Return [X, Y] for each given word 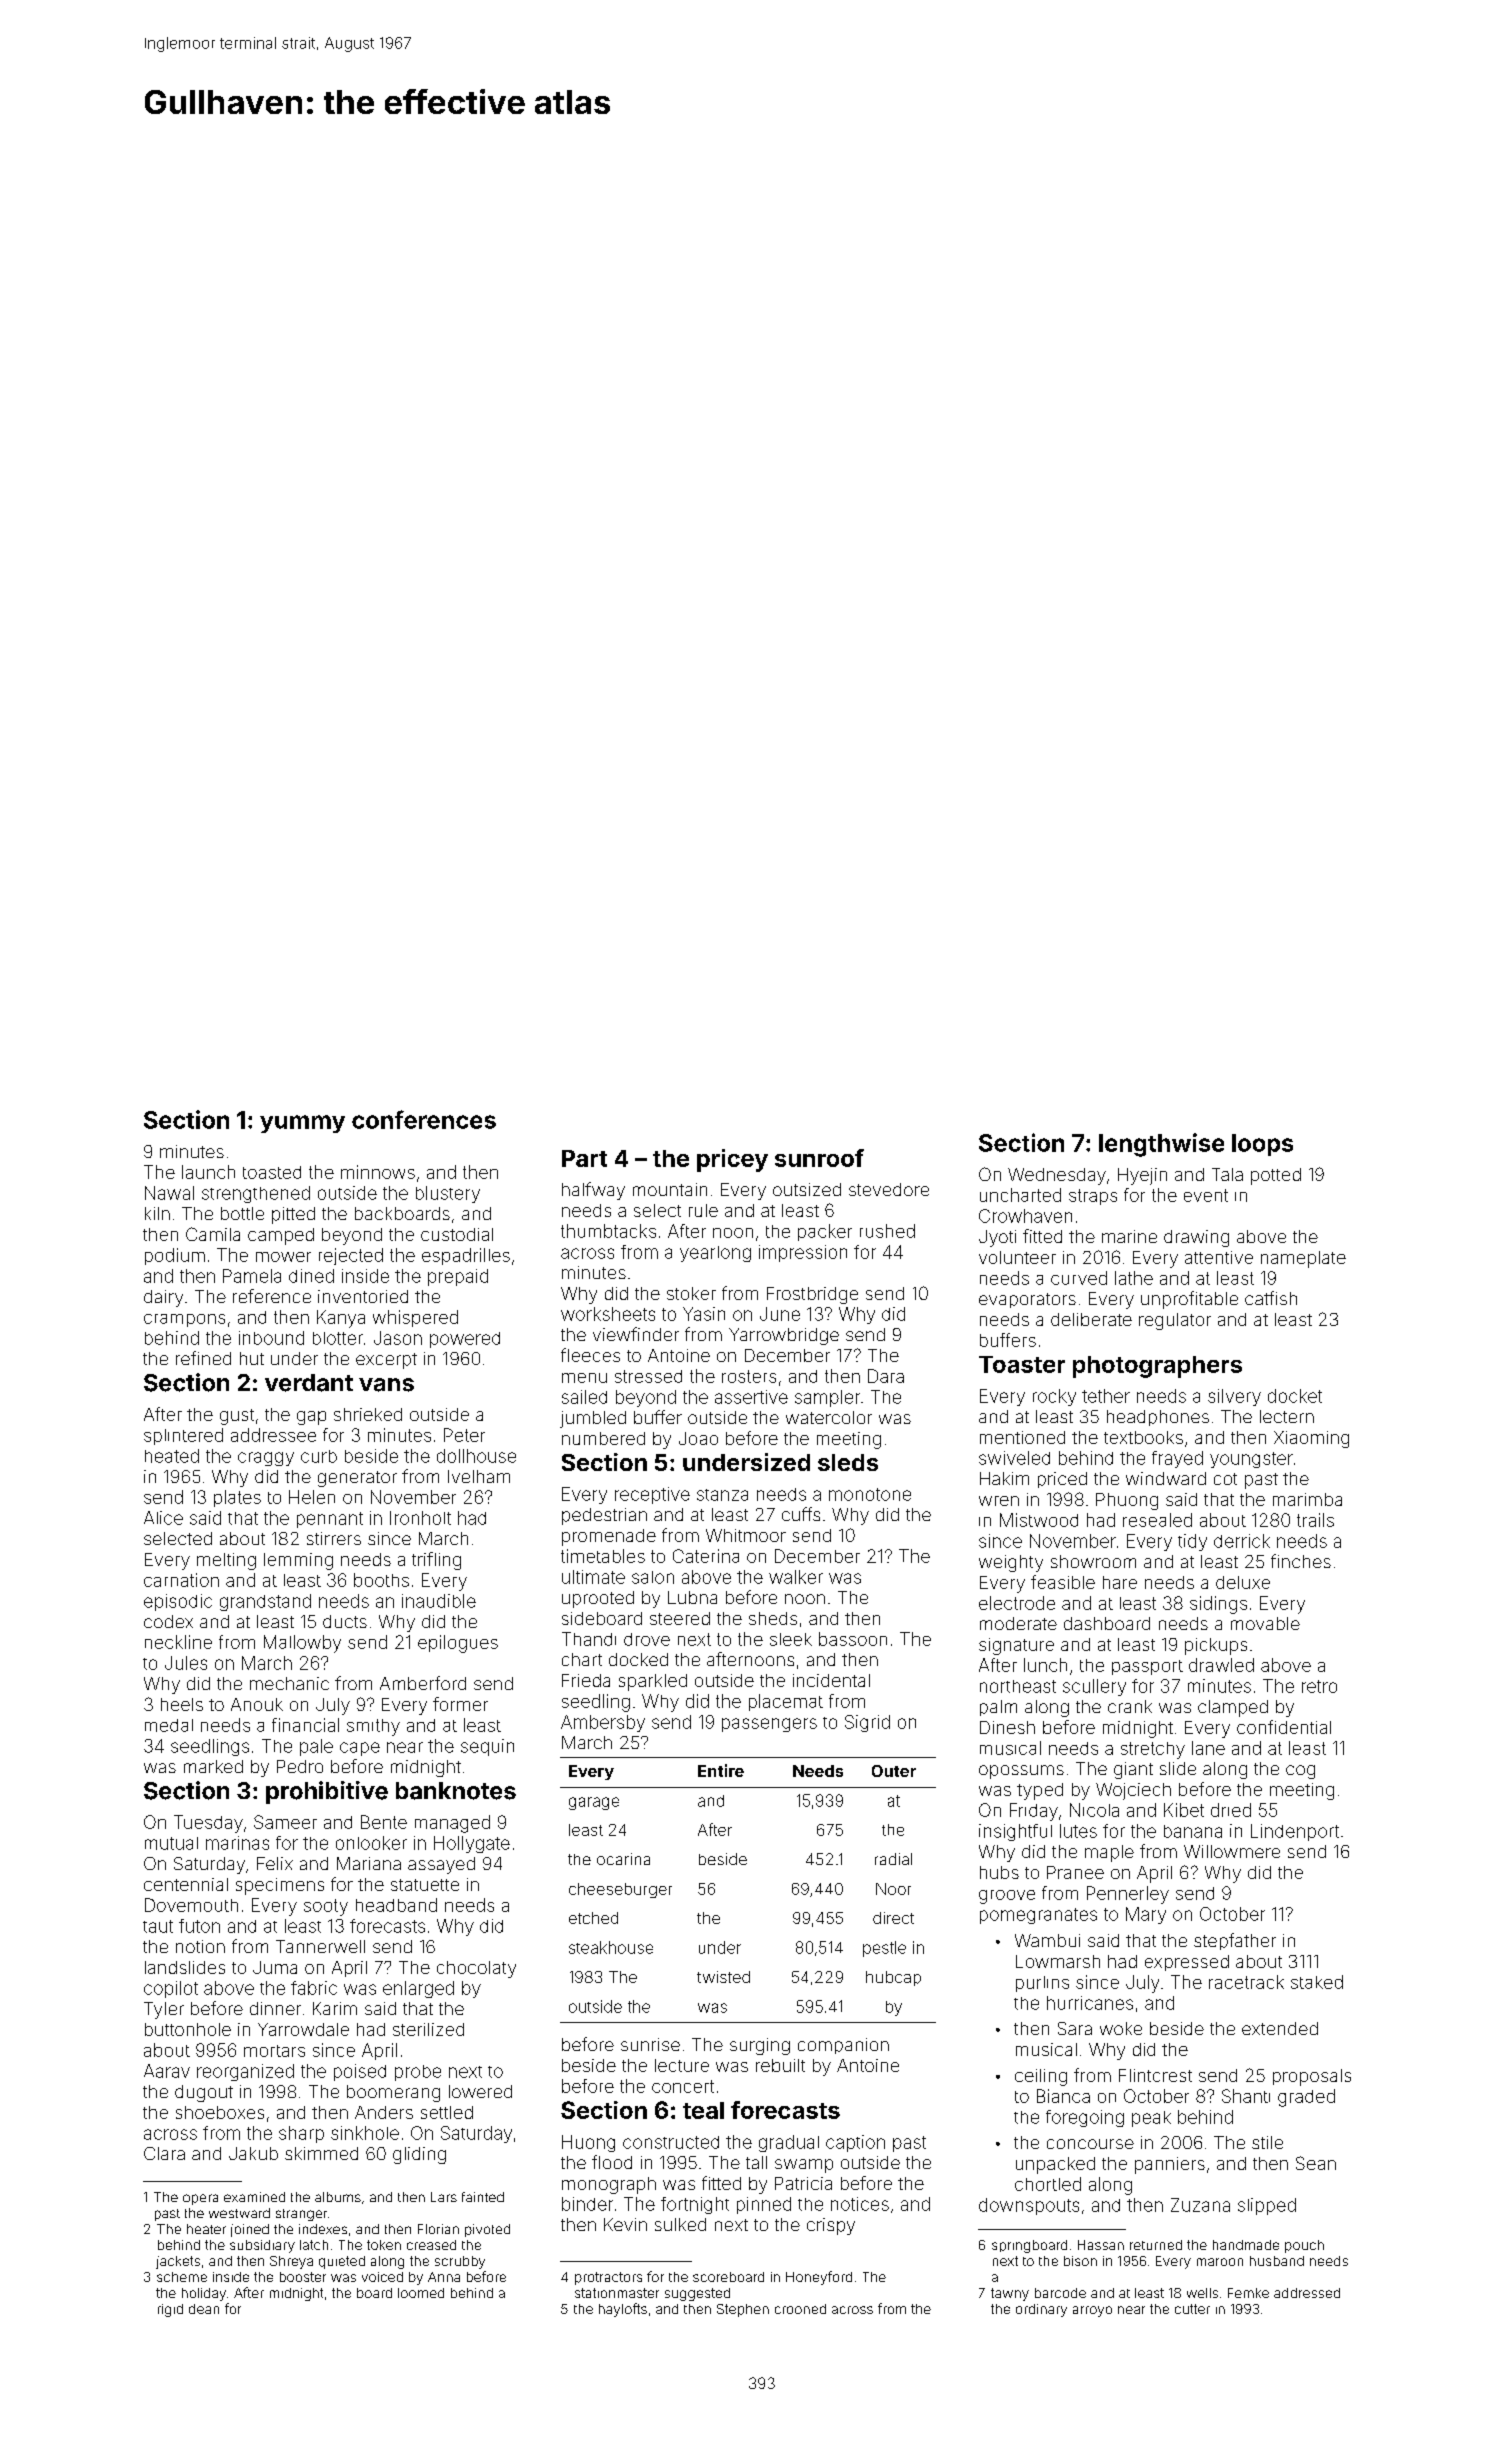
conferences [424, 1119]
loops [1262, 1145]
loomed [421, 2293]
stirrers [334, 1538]
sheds [773, 1618]
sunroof [819, 1158]
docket [1295, 1396]
